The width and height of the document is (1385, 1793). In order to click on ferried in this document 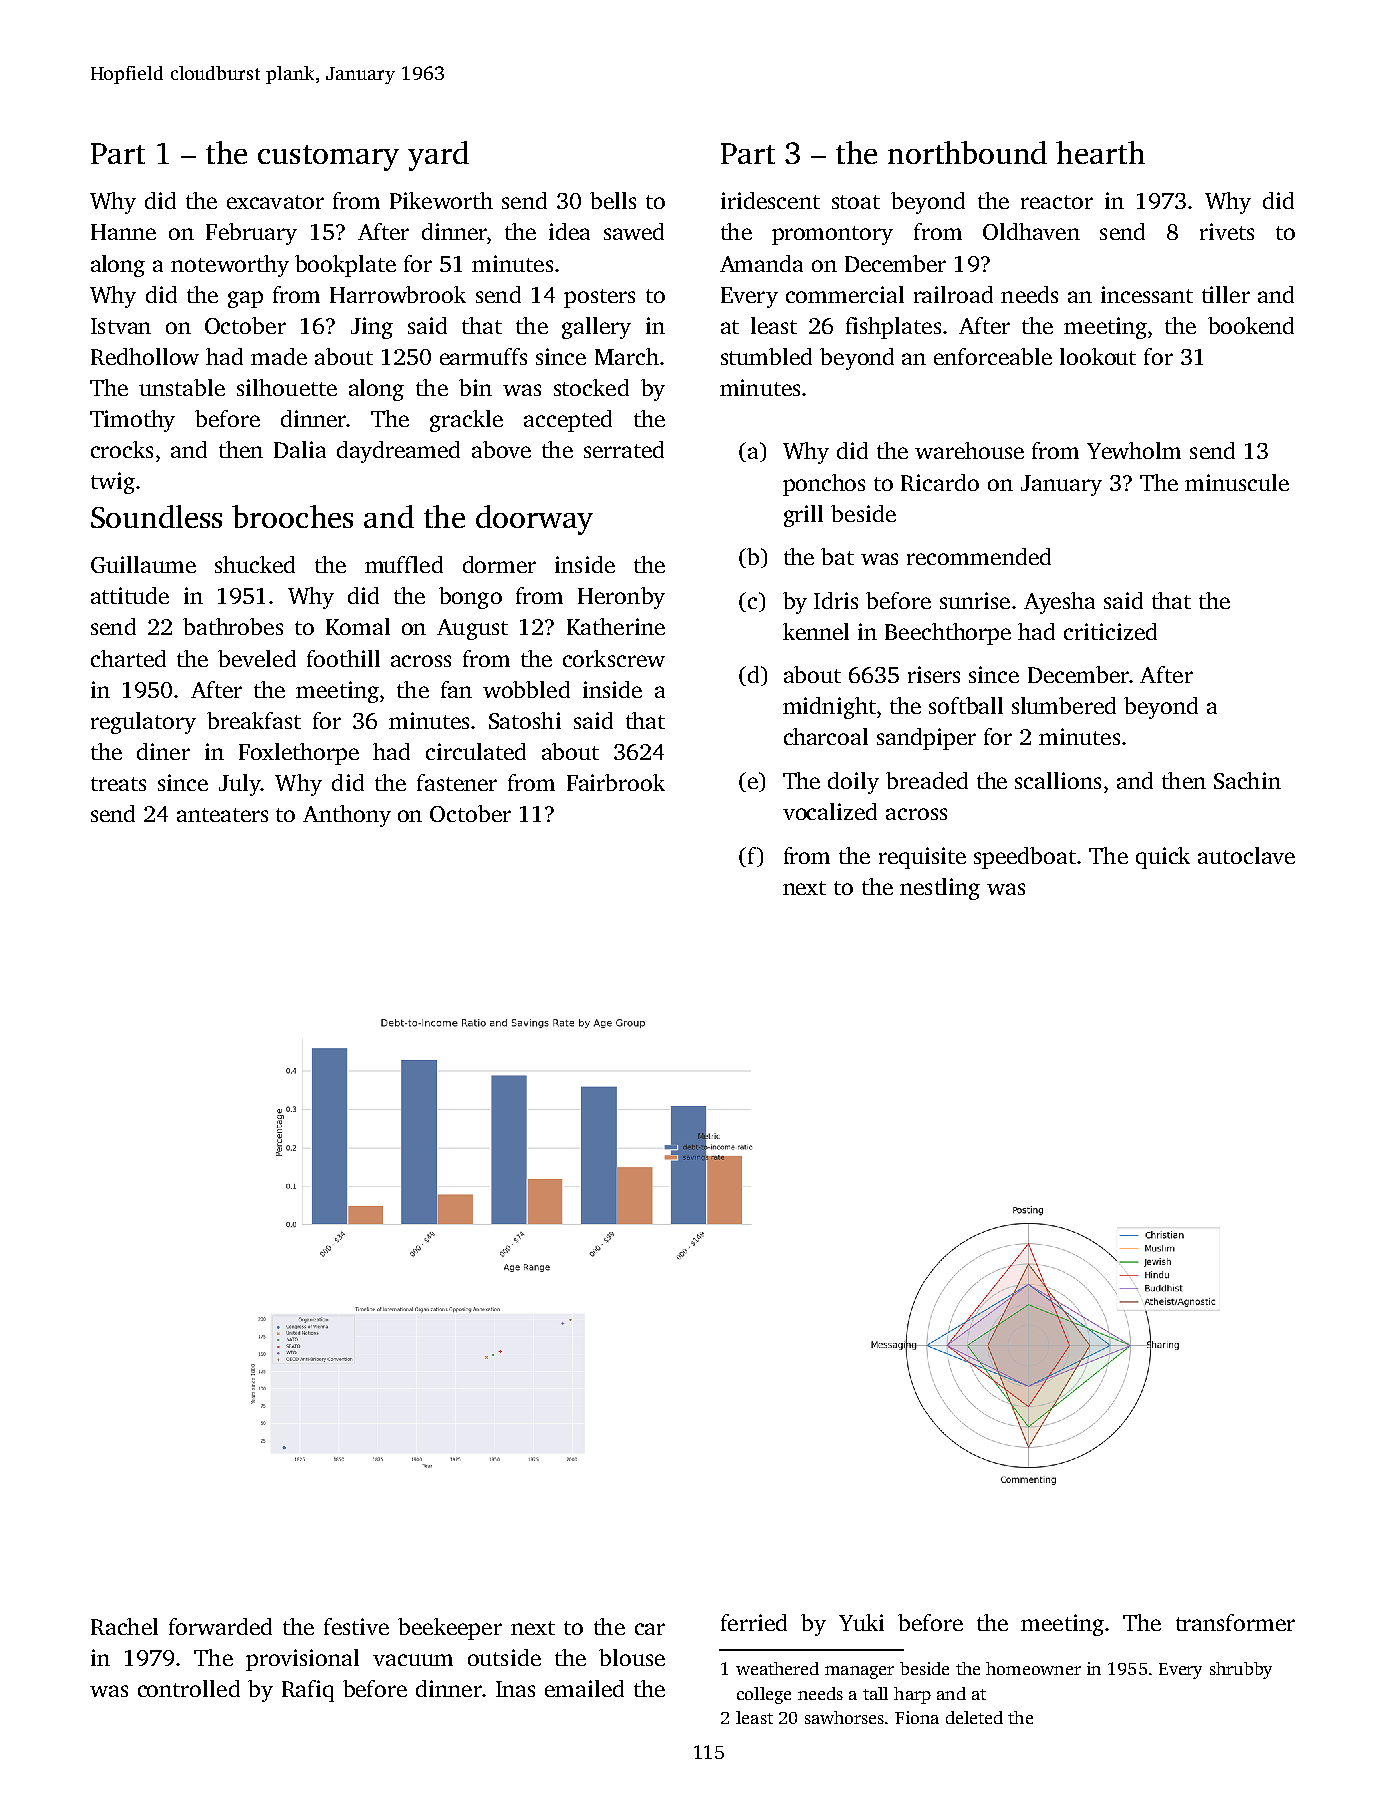, I will do `click(754, 1622)`.
